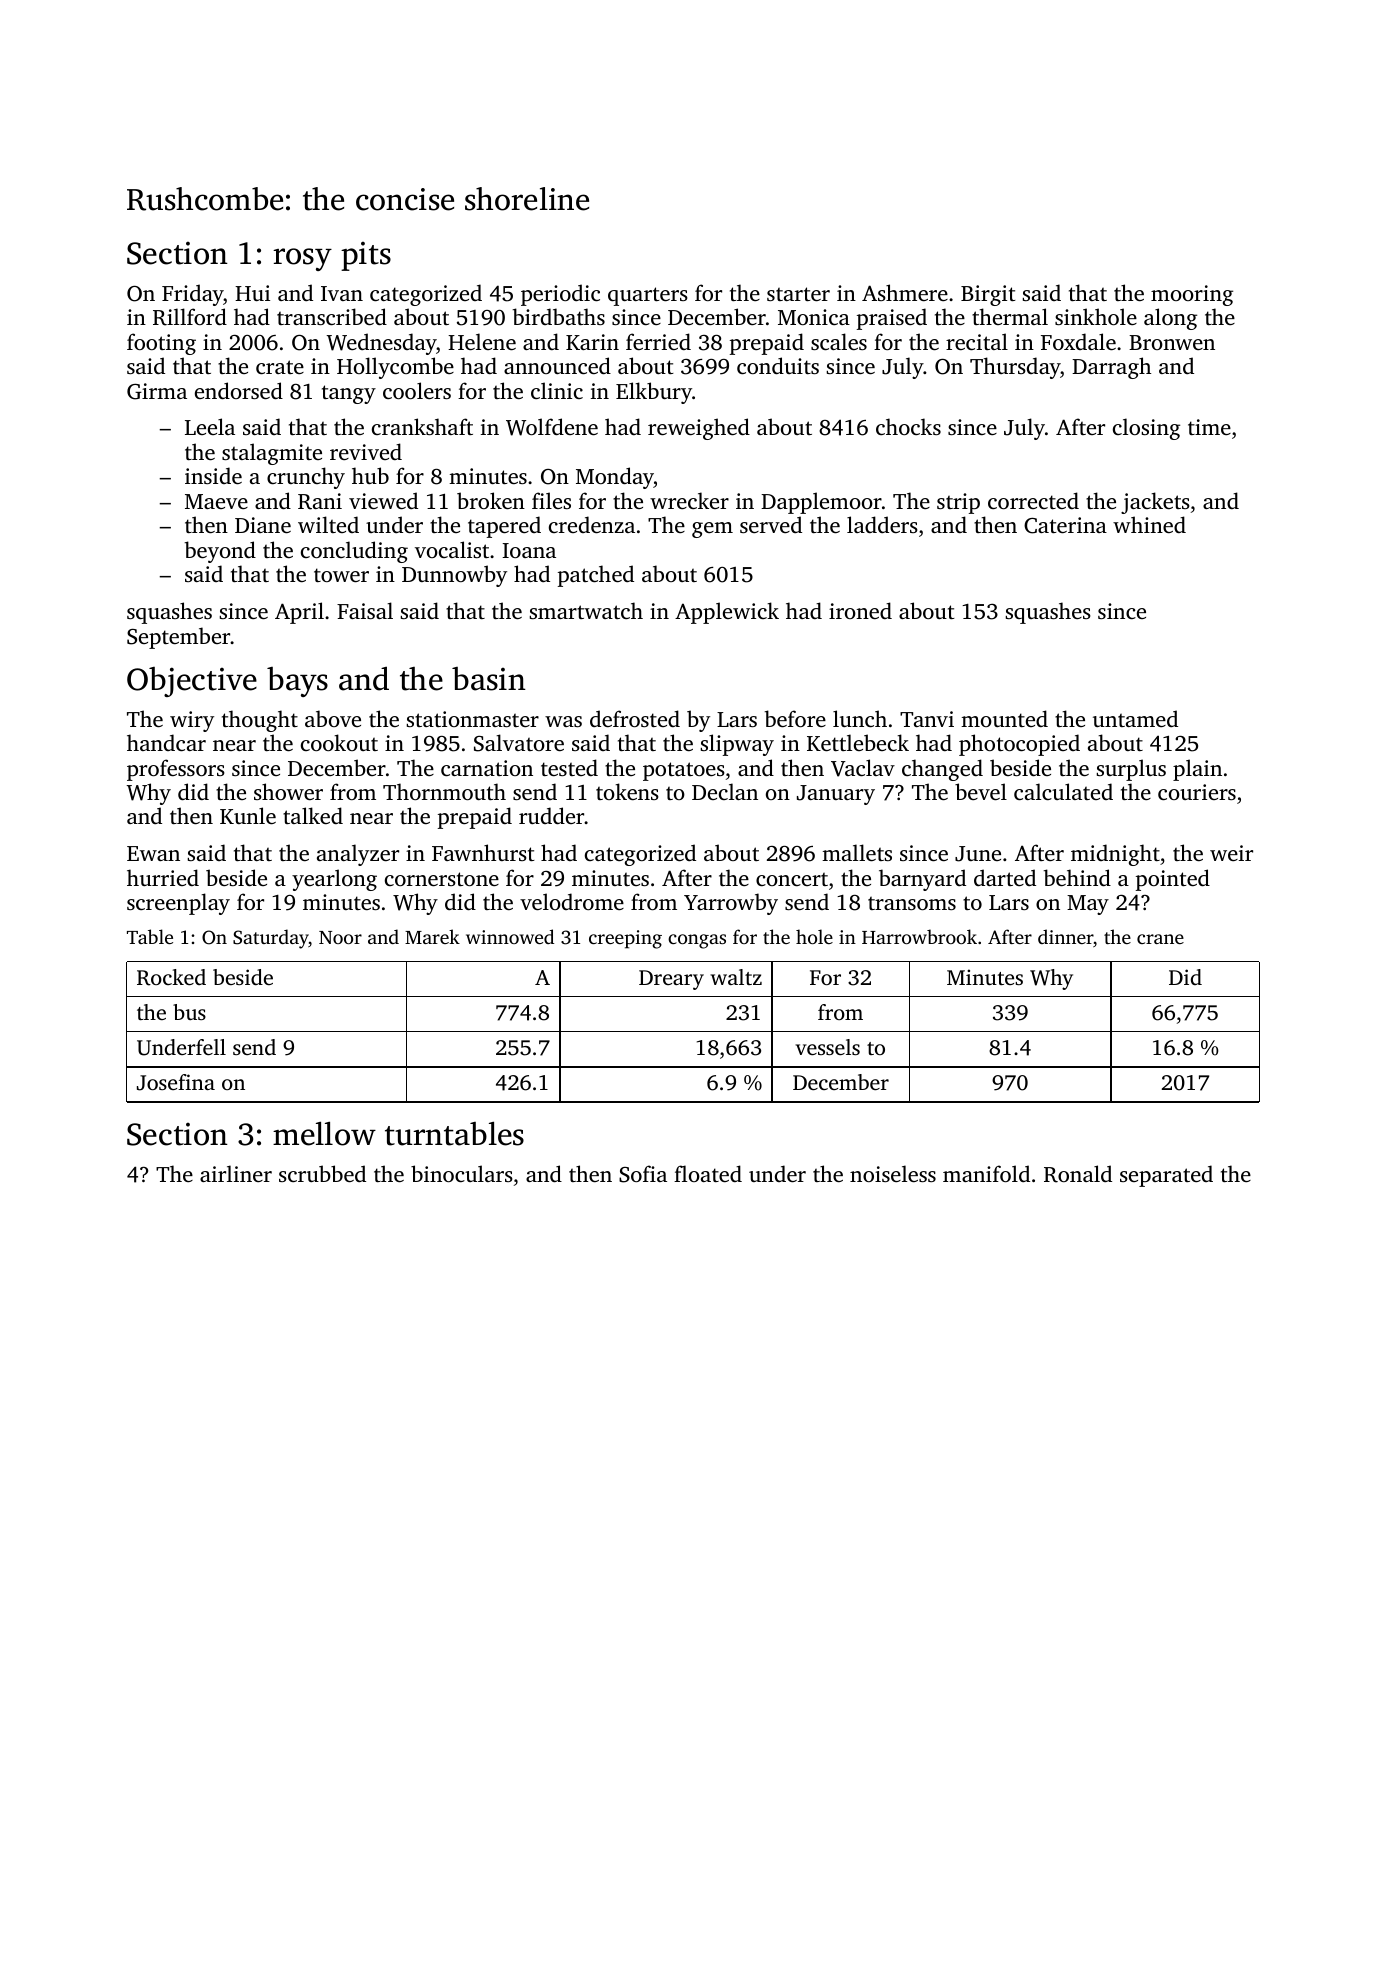  What do you see at coordinates (725, 791) in the document?
I see `Declan` at bounding box center [725, 791].
